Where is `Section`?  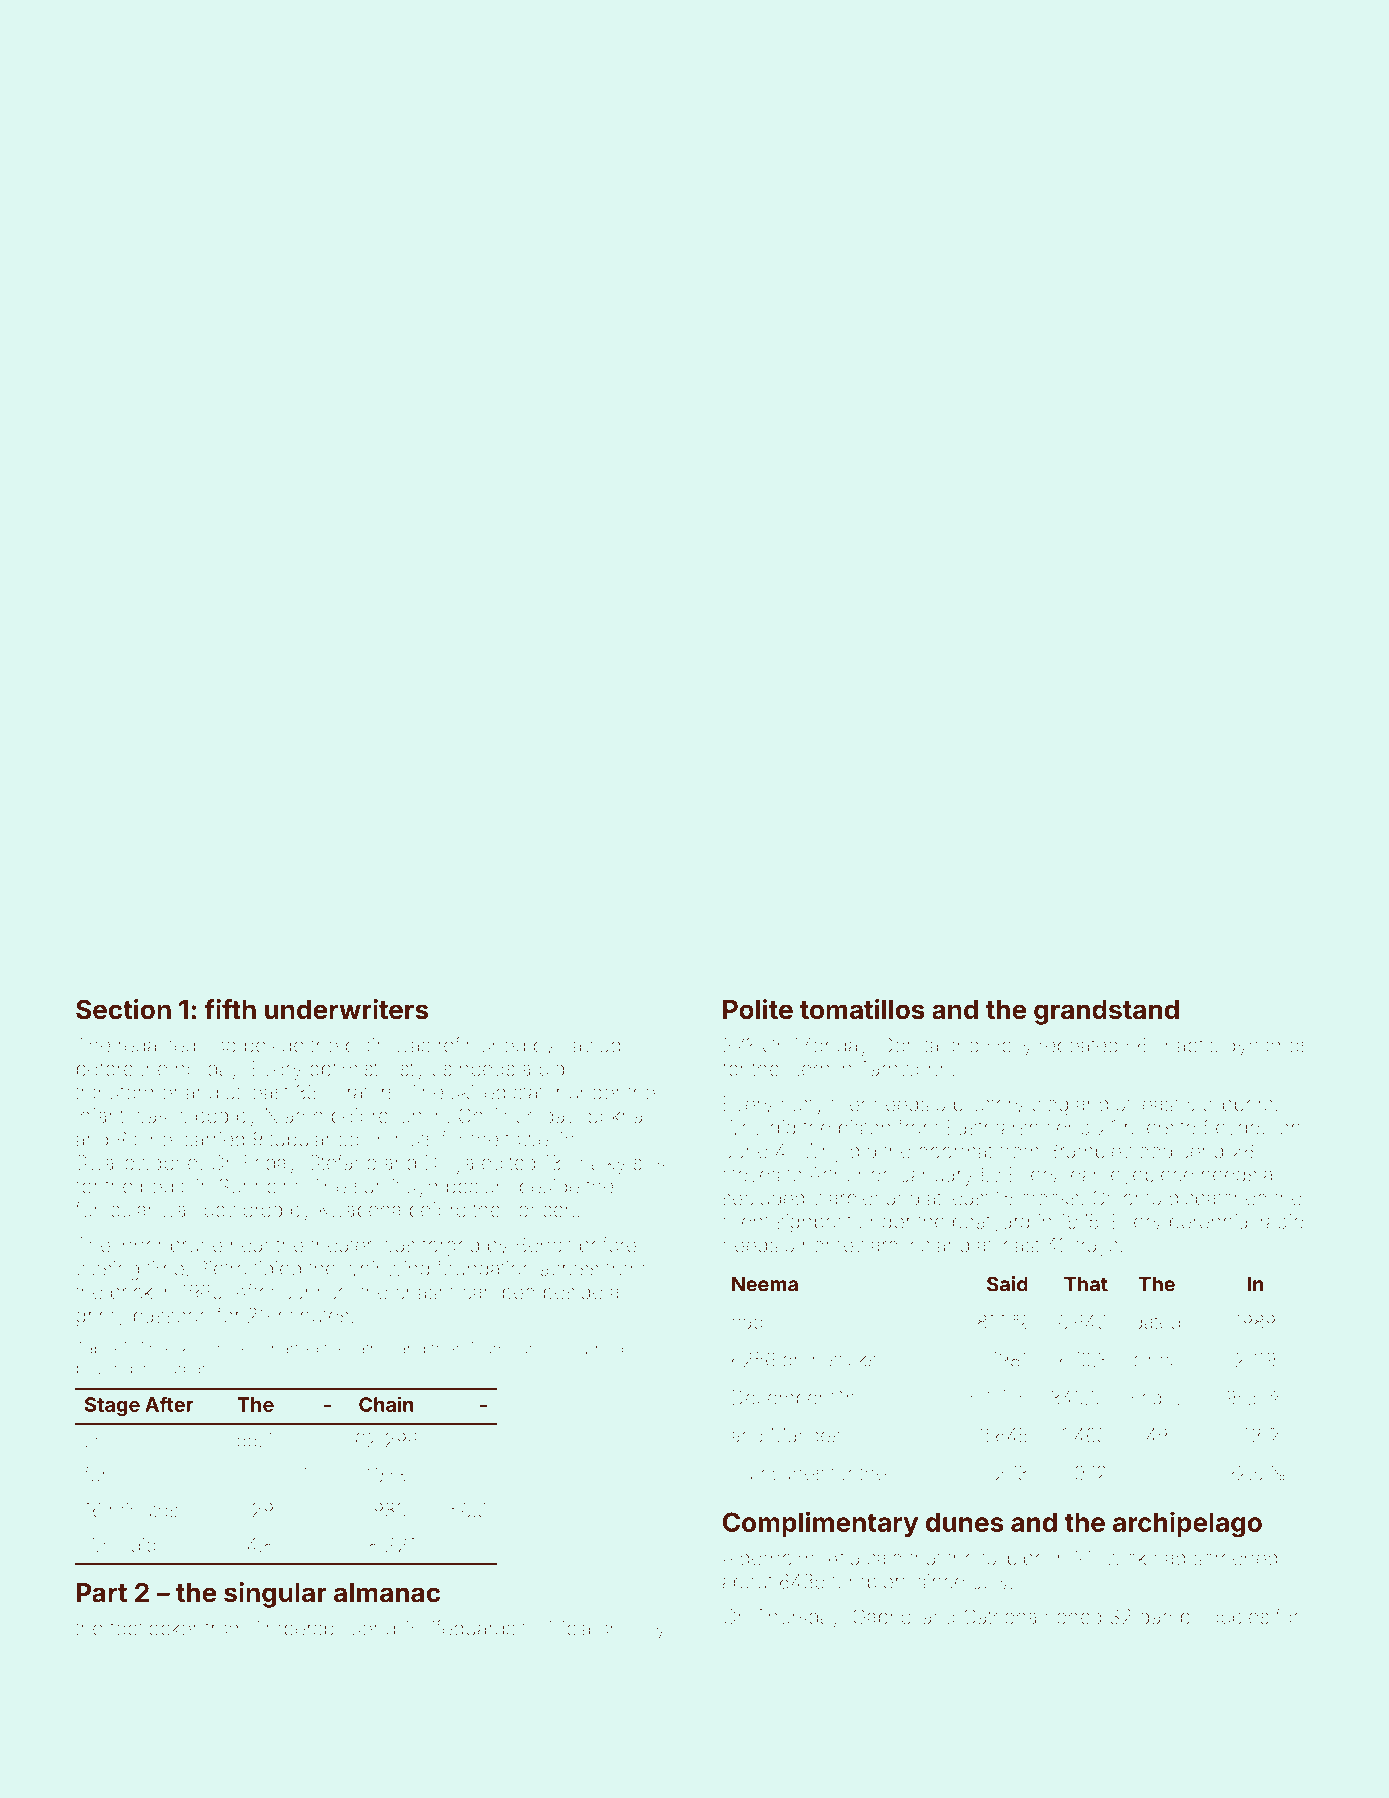 Section is located at coordinates (123, 1009).
